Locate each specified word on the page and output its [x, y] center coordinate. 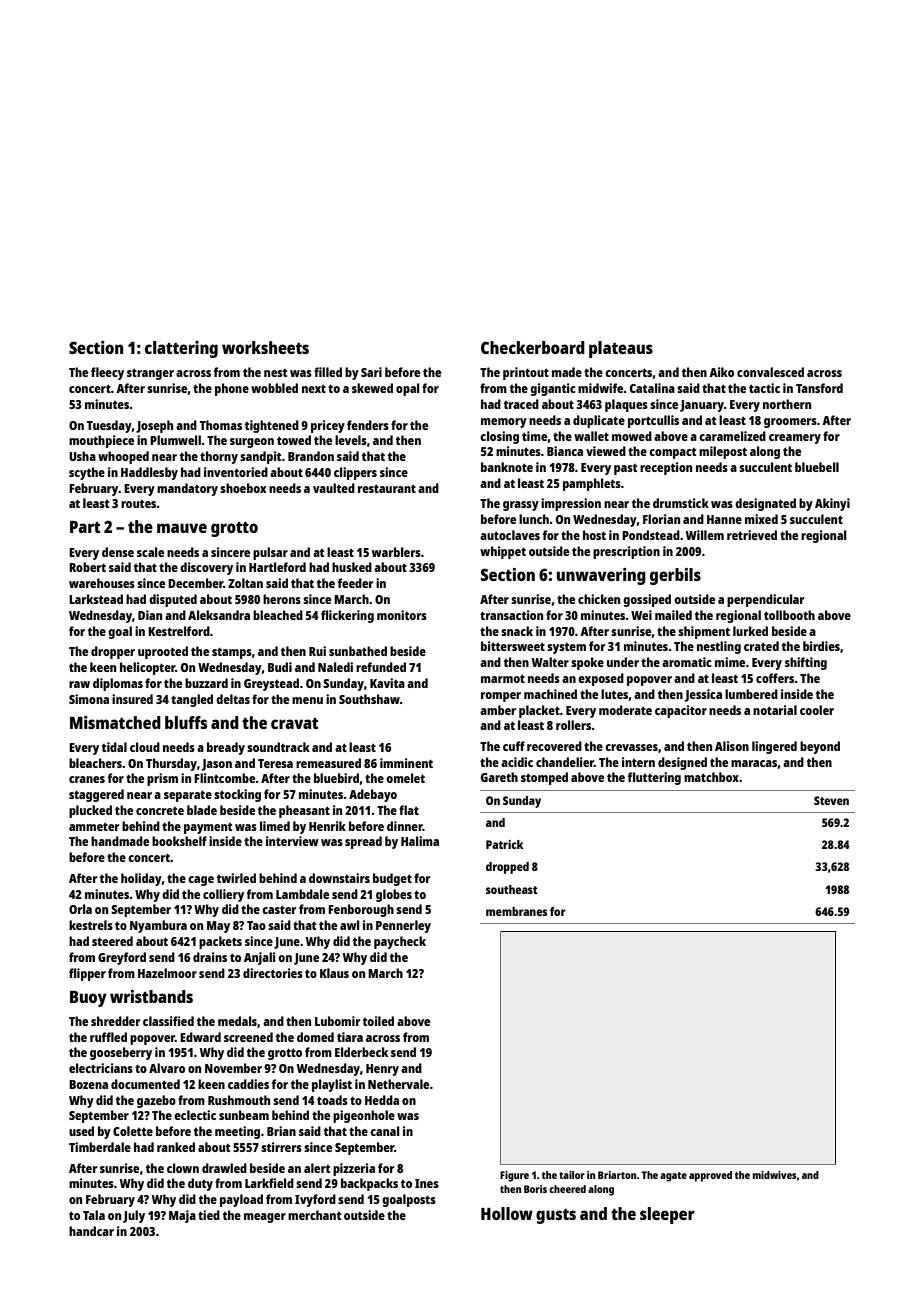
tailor [572, 1175]
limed [275, 826]
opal [407, 389]
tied [209, 1215]
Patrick [504, 844]
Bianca [565, 451]
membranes [516, 911]
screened [248, 1037]
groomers [790, 423]
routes [139, 504]
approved [710, 1176]
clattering [181, 349]
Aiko [721, 372]
